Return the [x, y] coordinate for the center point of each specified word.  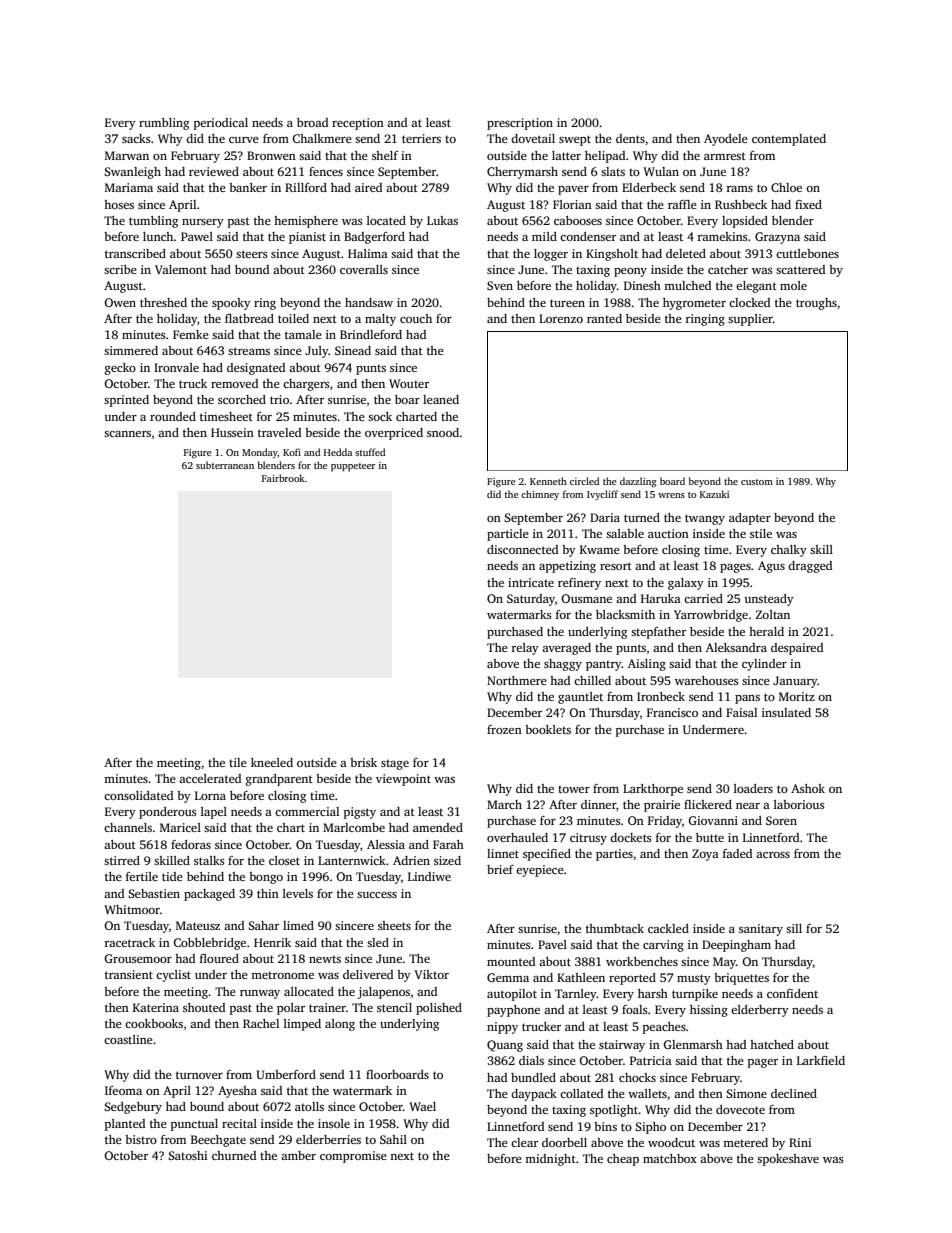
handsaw [369, 302]
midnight [550, 1160]
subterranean [225, 465]
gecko [120, 369]
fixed [808, 204]
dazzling [638, 482]
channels [128, 827]
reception [358, 124]
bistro [141, 1139]
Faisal [741, 712]
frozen [504, 729]
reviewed [214, 171]
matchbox [670, 1158]
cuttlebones [807, 253]
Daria [605, 517]
